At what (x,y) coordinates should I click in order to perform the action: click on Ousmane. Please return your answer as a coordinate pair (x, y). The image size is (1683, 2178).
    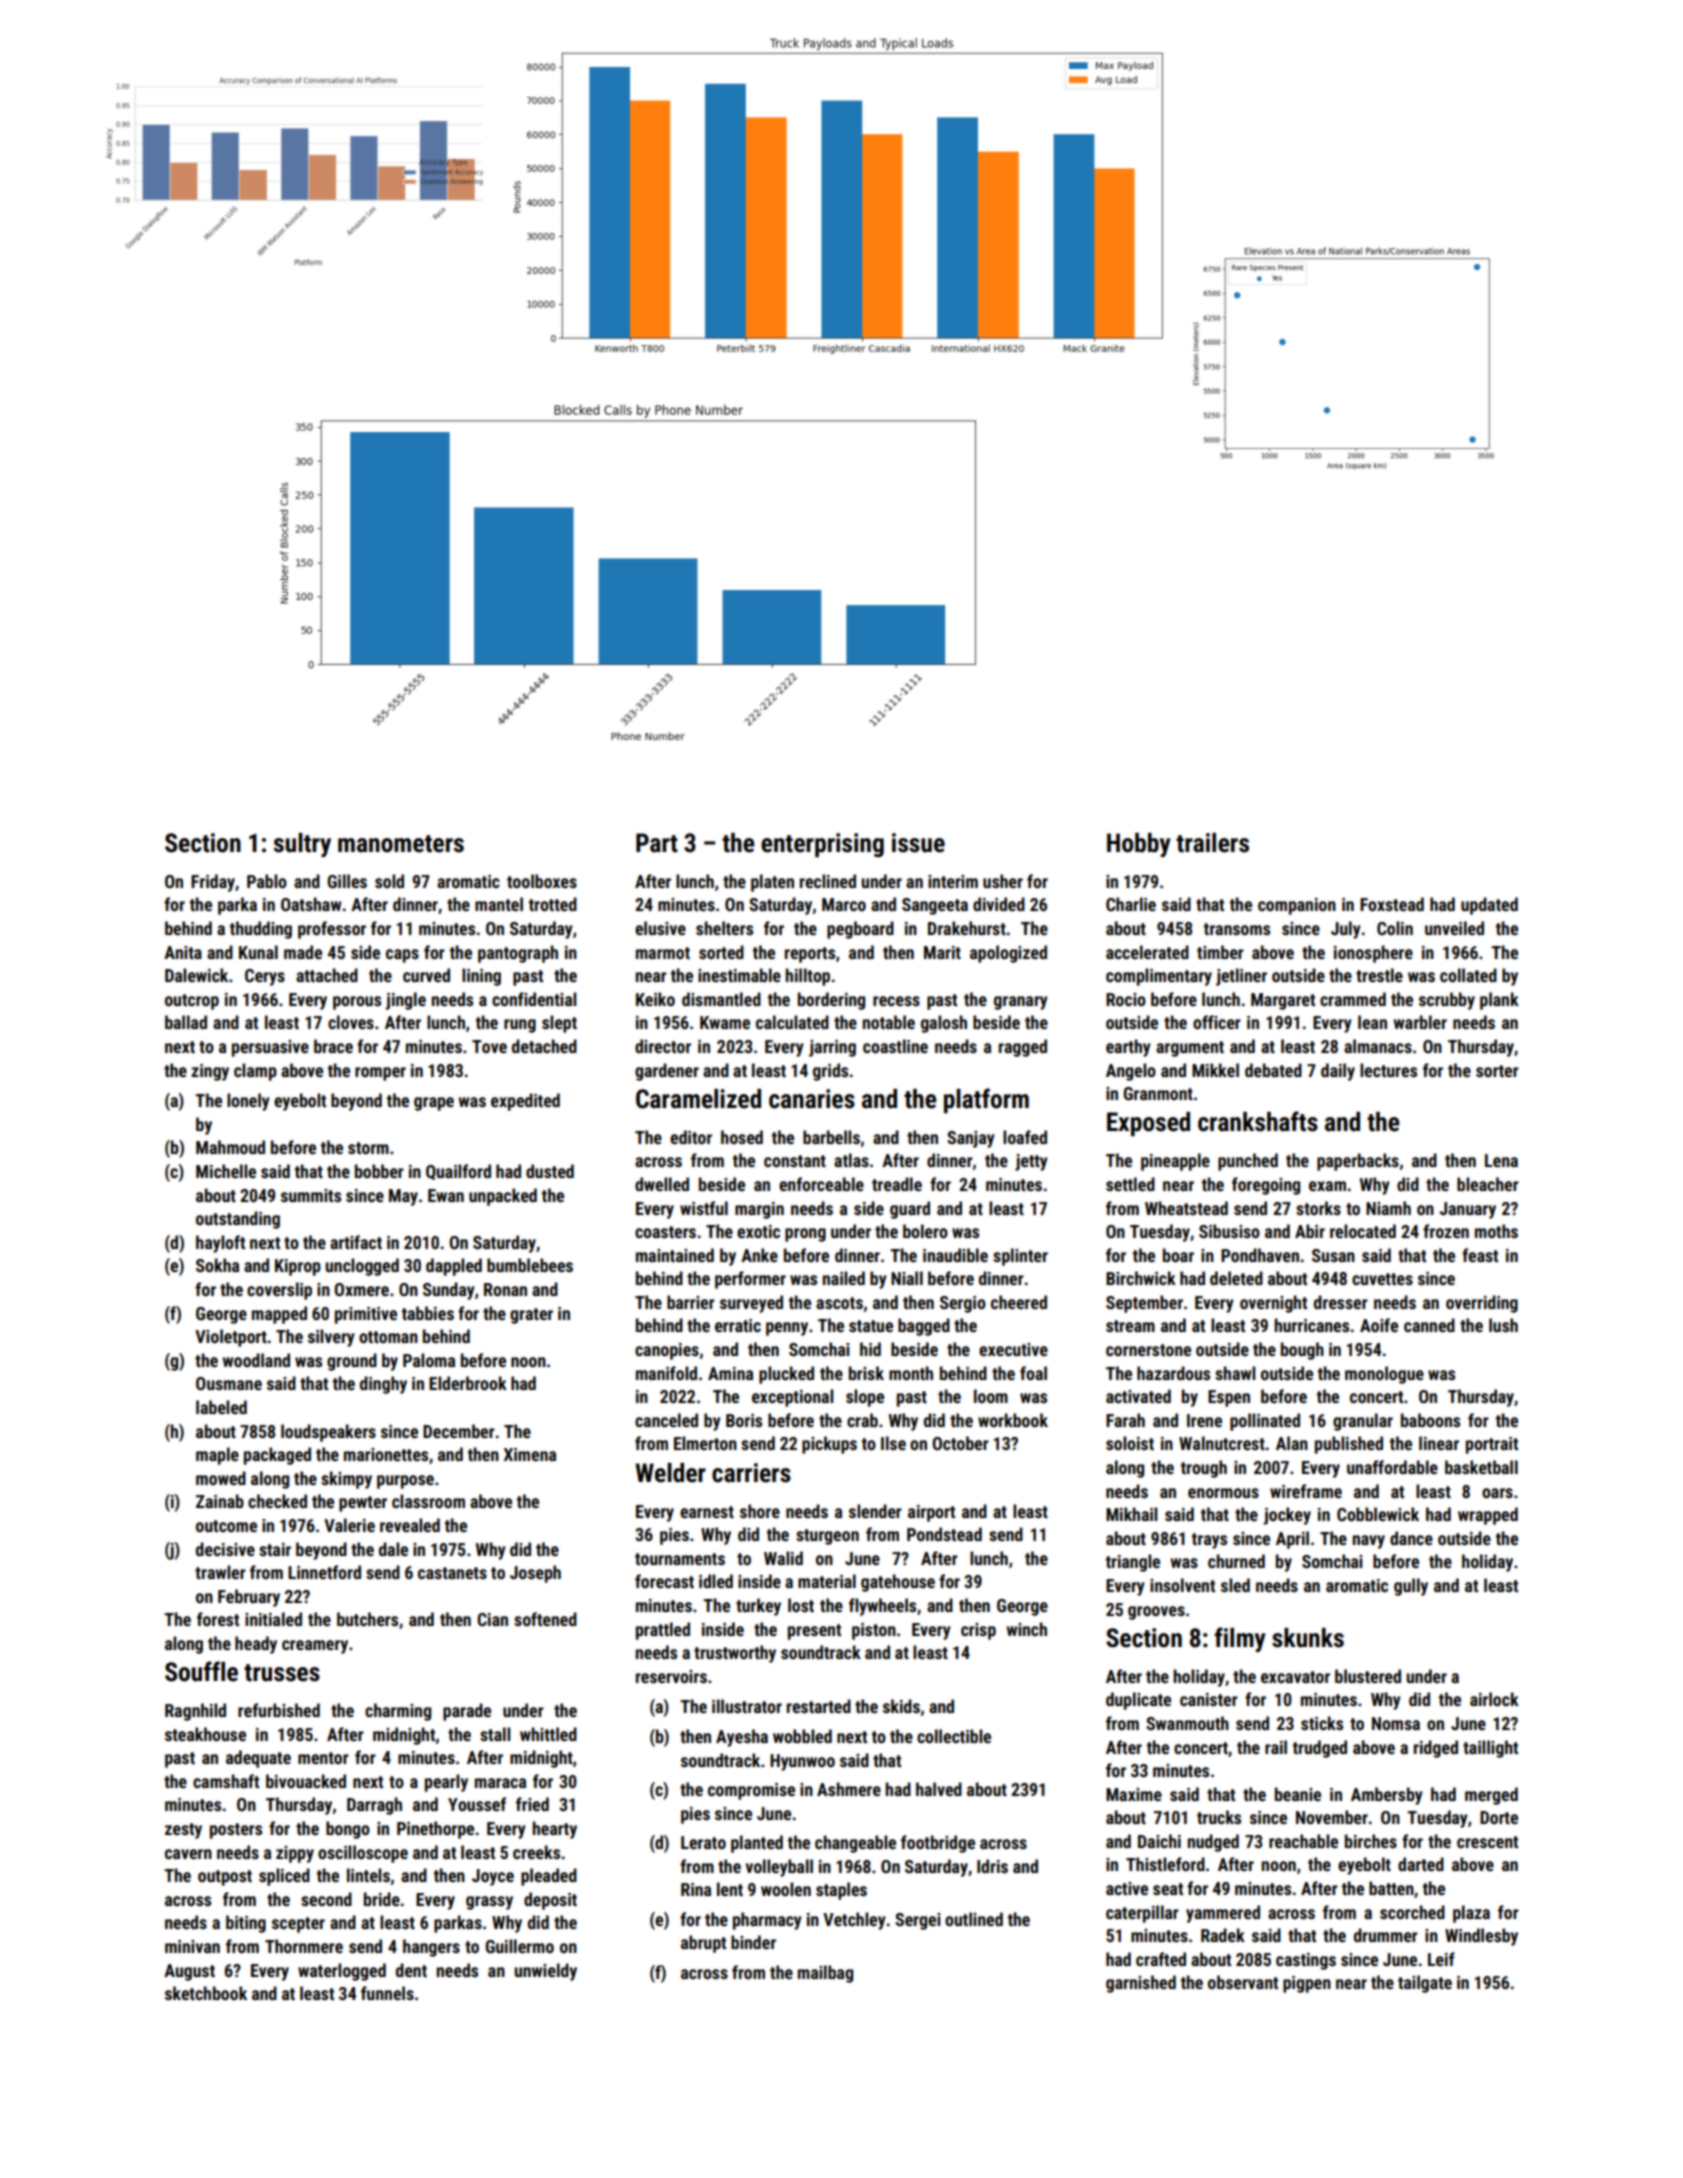
    Looking at the image, I should click on (229, 1383).
